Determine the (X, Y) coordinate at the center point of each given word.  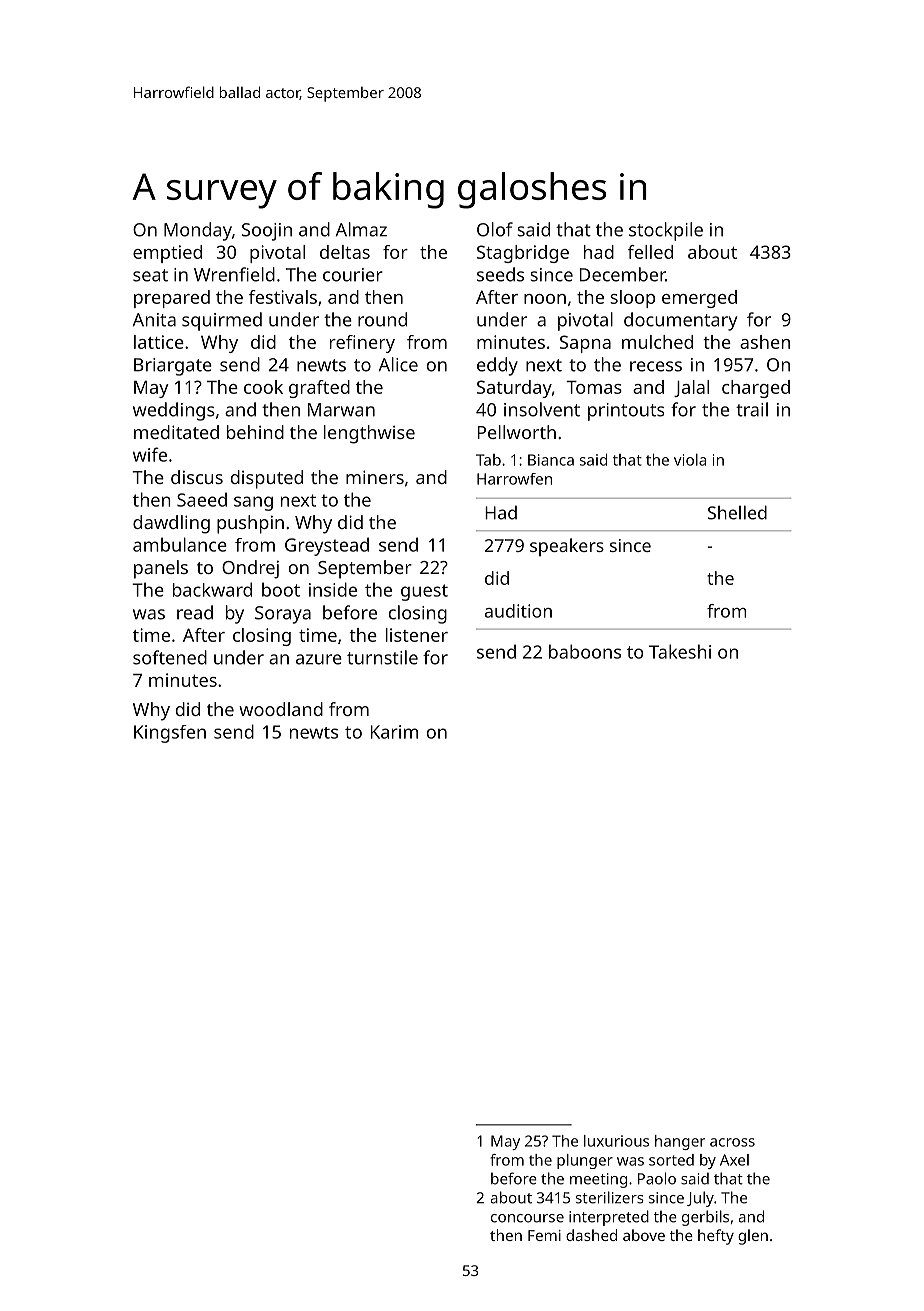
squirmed (222, 321)
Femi (544, 1235)
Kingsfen (170, 734)
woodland (281, 709)
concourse (527, 1218)
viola (690, 460)
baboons (585, 651)
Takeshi (680, 651)
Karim (394, 732)
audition (518, 611)
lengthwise (369, 434)
